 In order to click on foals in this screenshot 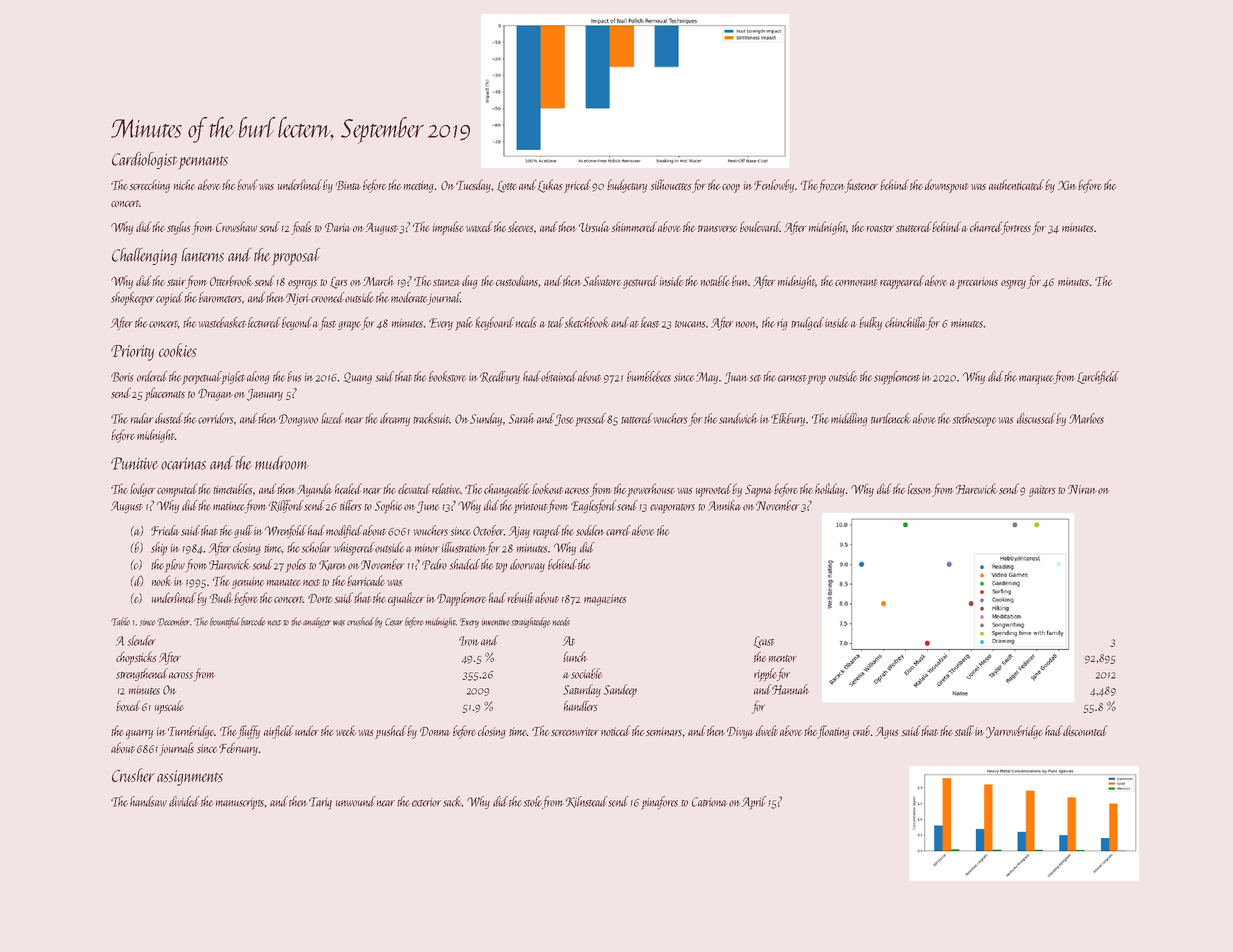, I will do `click(301, 228)`.
